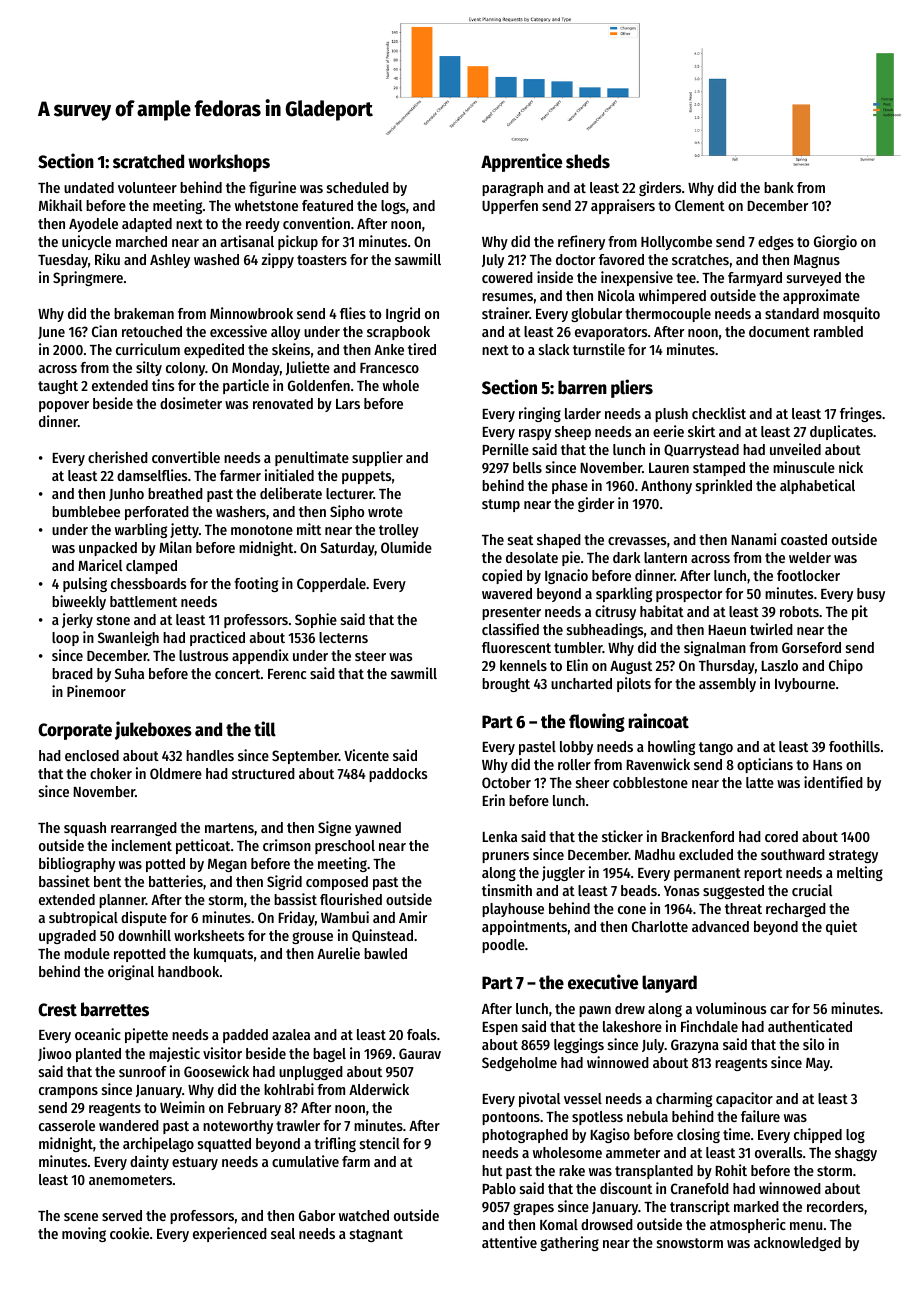 The image size is (924, 1308). What do you see at coordinates (521, 162) in the image?
I see `Apprentice` at bounding box center [521, 162].
